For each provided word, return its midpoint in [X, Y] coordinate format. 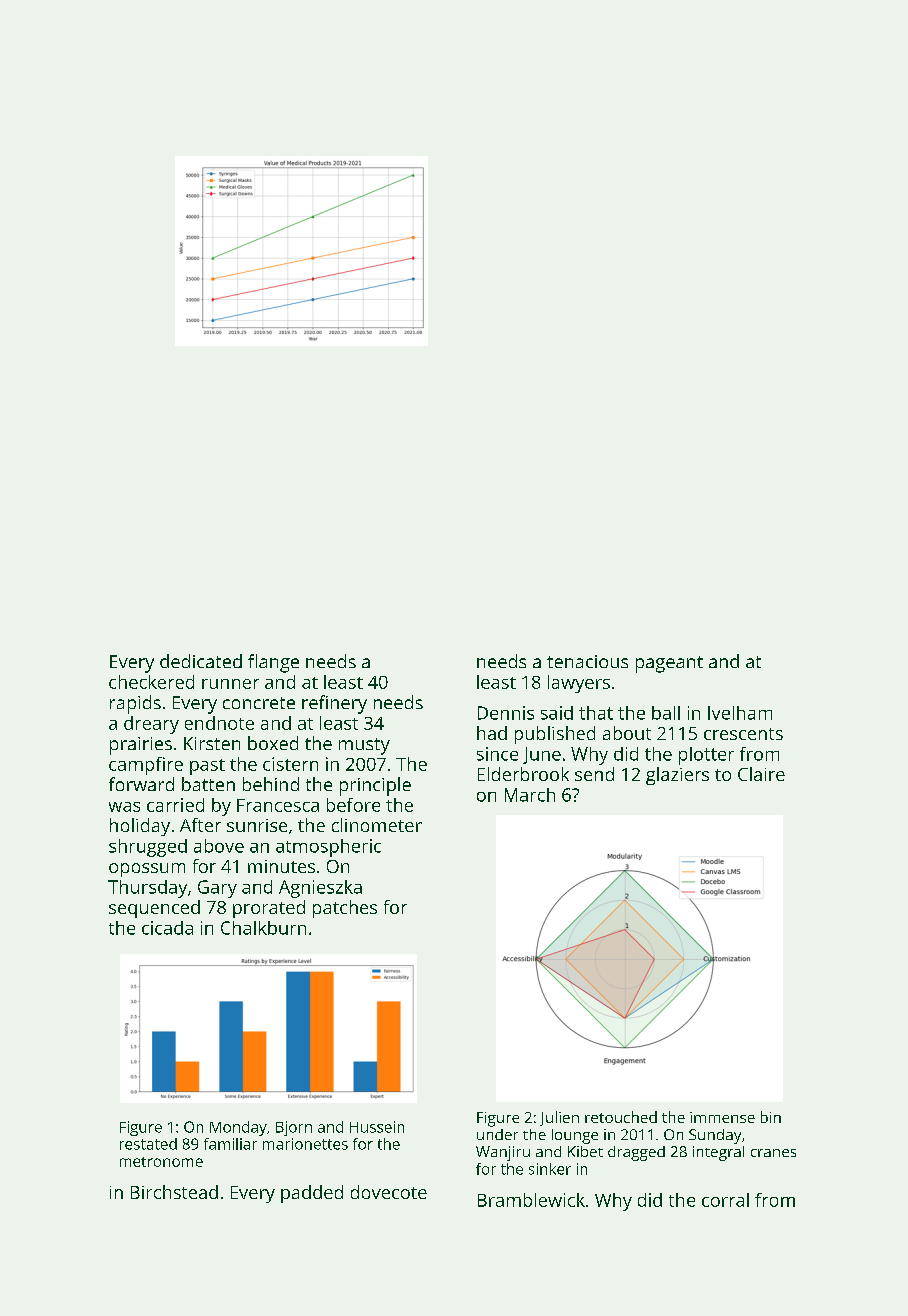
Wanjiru [503, 1153]
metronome [161, 1162]
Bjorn [294, 1128]
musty [364, 746]
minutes [281, 866]
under [497, 1134]
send [594, 774]
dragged [636, 1153]
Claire [761, 774]
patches [345, 909]
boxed [273, 743]
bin [771, 1117]
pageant [669, 664]
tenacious [587, 661]
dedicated [201, 661]
